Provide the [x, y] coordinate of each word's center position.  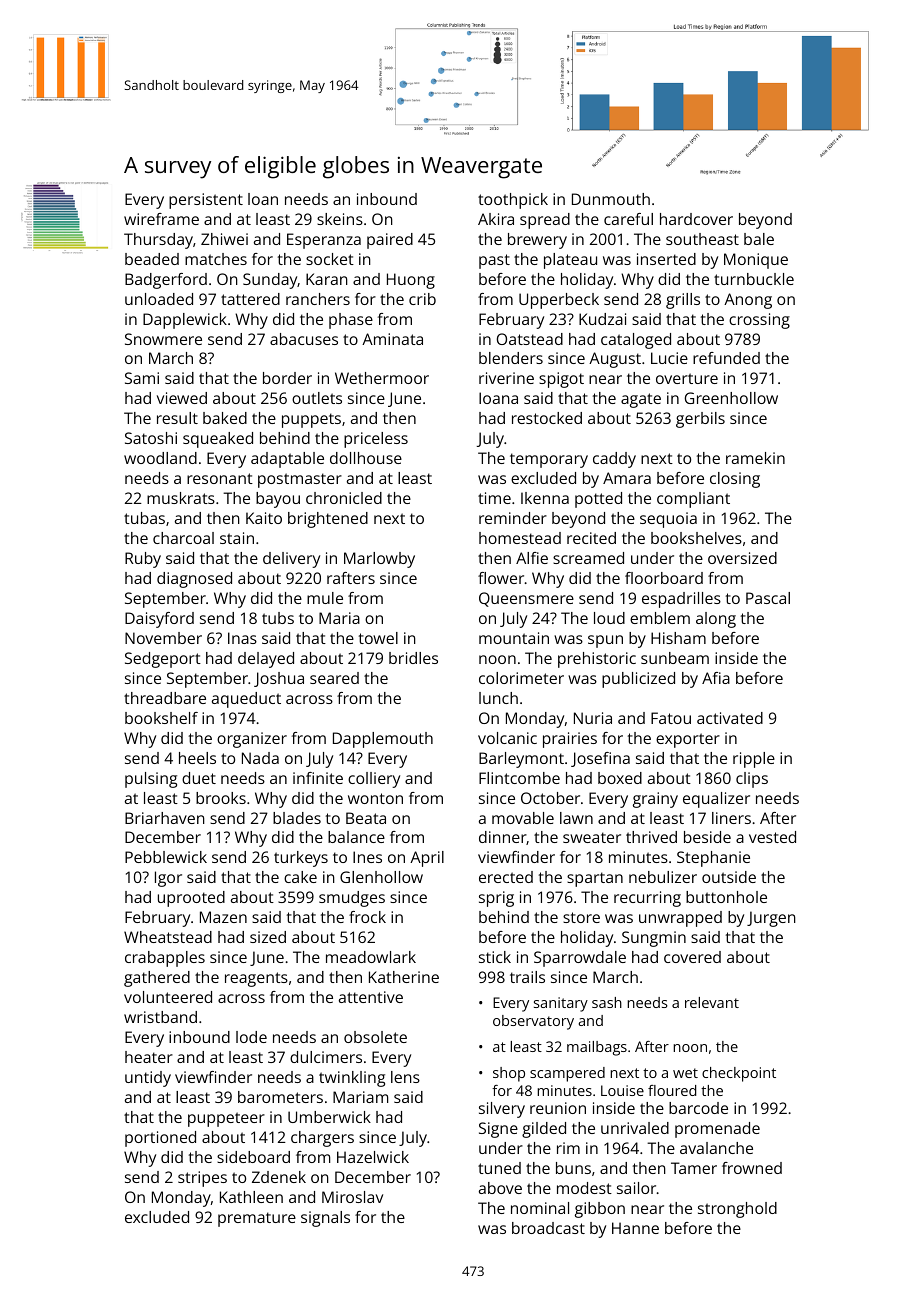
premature [257, 1219]
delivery [291, 560]
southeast [702, 239]
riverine [506, 378]
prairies [570, 740]
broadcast [548, 1228]
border [287, 378]
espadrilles [681, 600]
